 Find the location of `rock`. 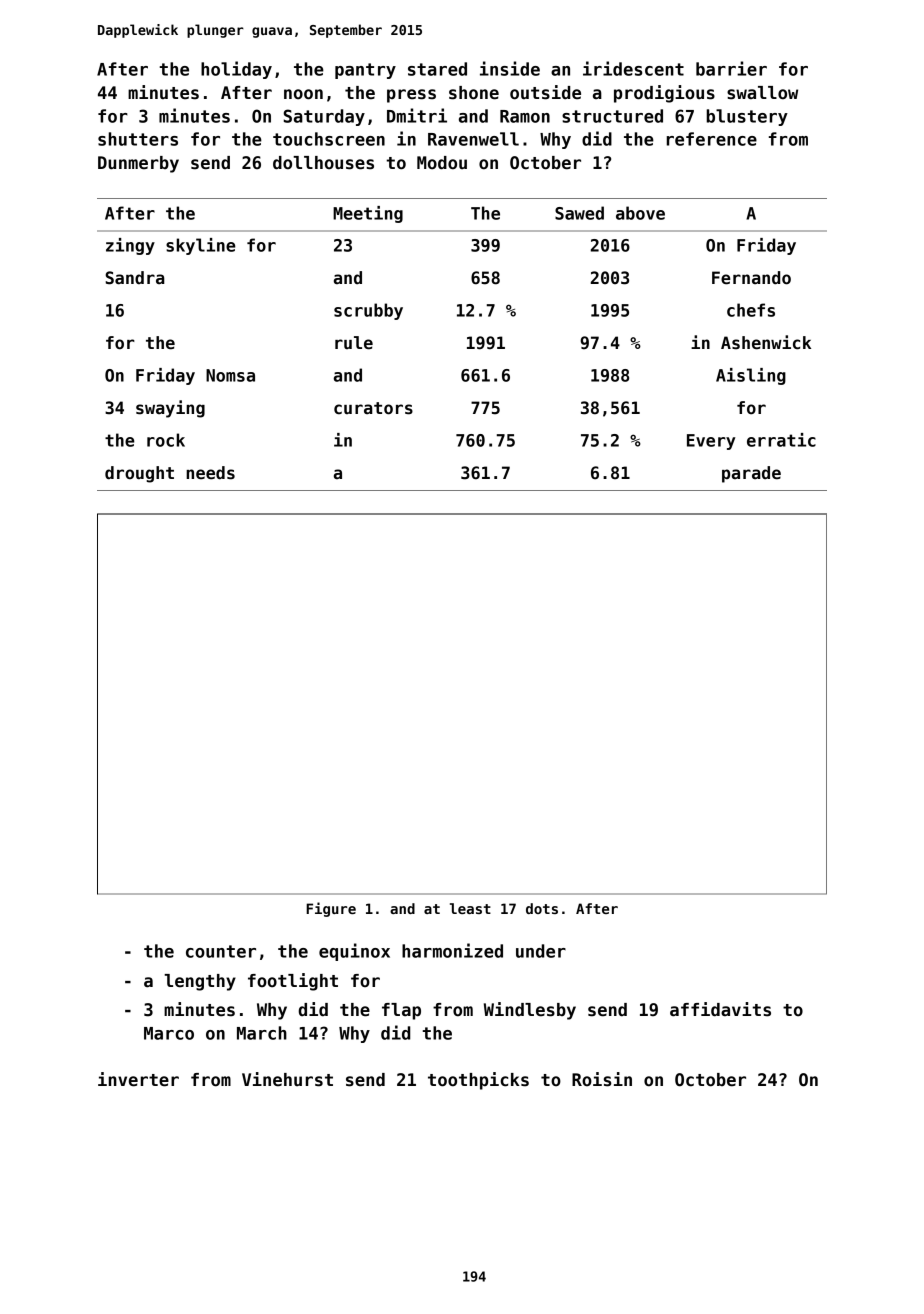

rock is located at coordinates (166, 440).
